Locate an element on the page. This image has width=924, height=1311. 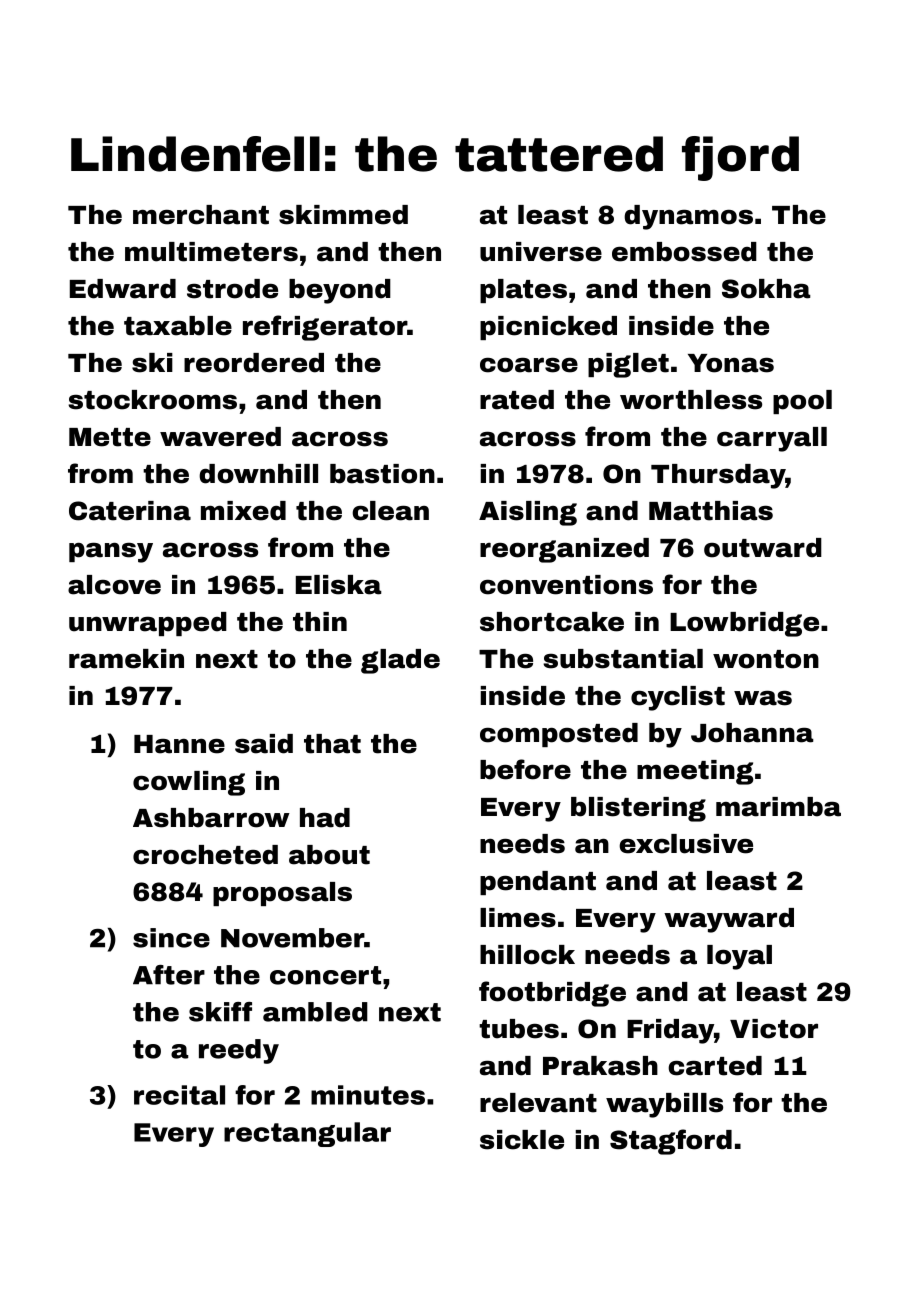
mixed is located at coordinates (243, 511).
